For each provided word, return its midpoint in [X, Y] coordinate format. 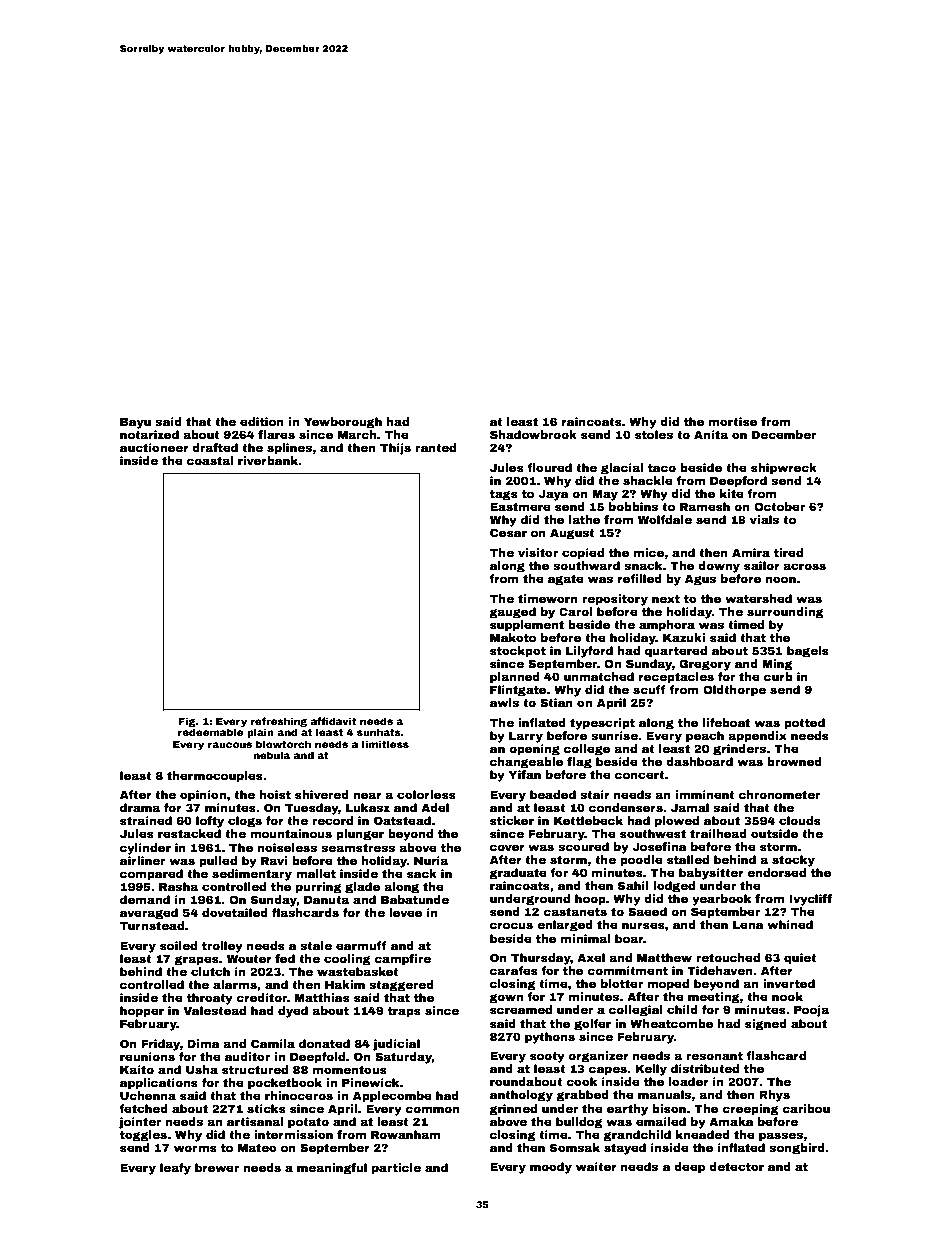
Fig [187, 722]
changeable [526, 763]
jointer [140, 1123]
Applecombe [392, 1097]
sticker [512, 820]
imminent [704, 794]
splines [290, 449]
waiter [596, 1166]
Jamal [690, 807]
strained [146, 820]
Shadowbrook [533, 434]
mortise [733, 421]
